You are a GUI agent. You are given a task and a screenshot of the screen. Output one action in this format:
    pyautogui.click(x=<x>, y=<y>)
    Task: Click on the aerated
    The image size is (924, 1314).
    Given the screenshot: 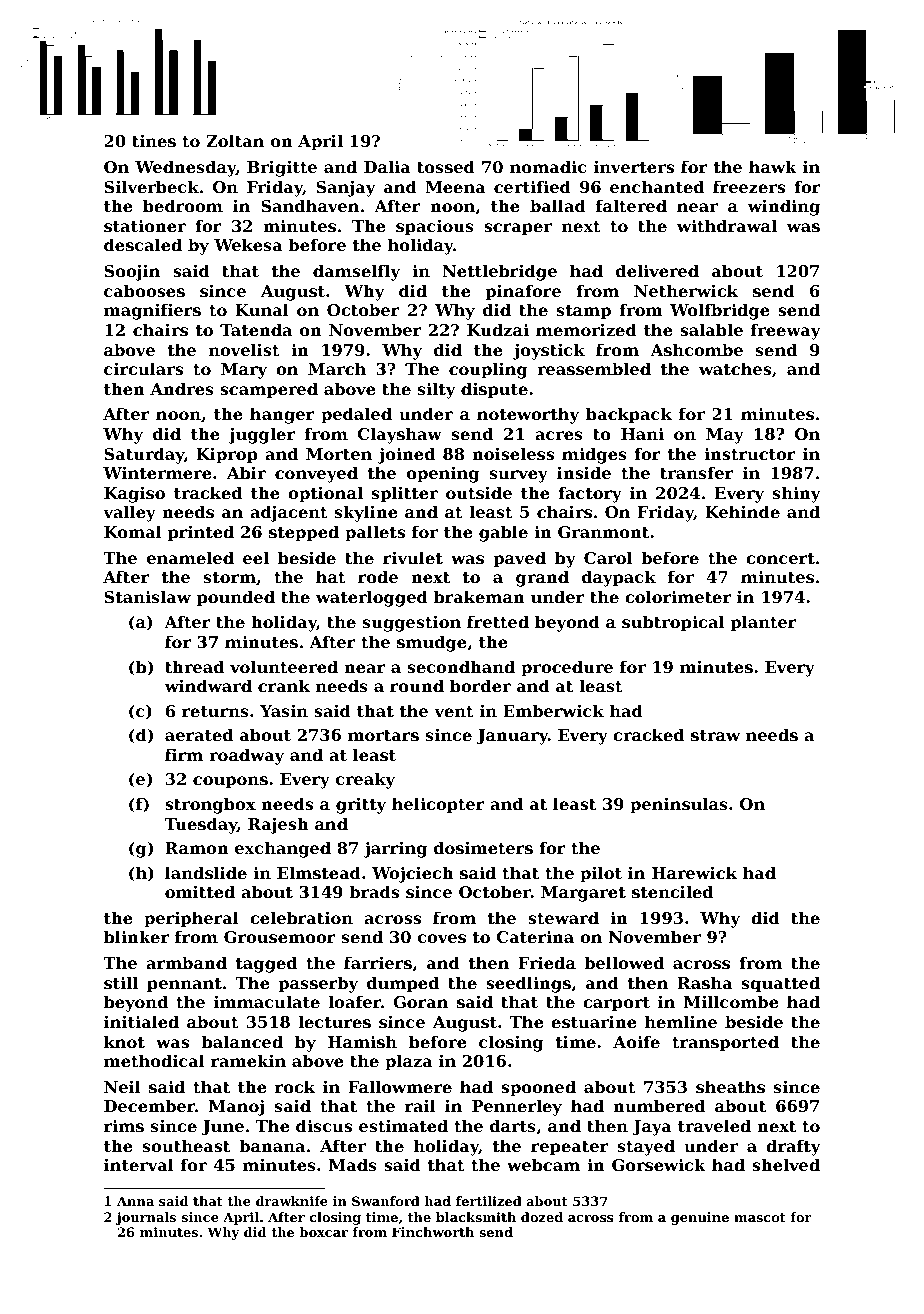 What is the action you would take?
    pyautogui.click(x=199, y=734)
